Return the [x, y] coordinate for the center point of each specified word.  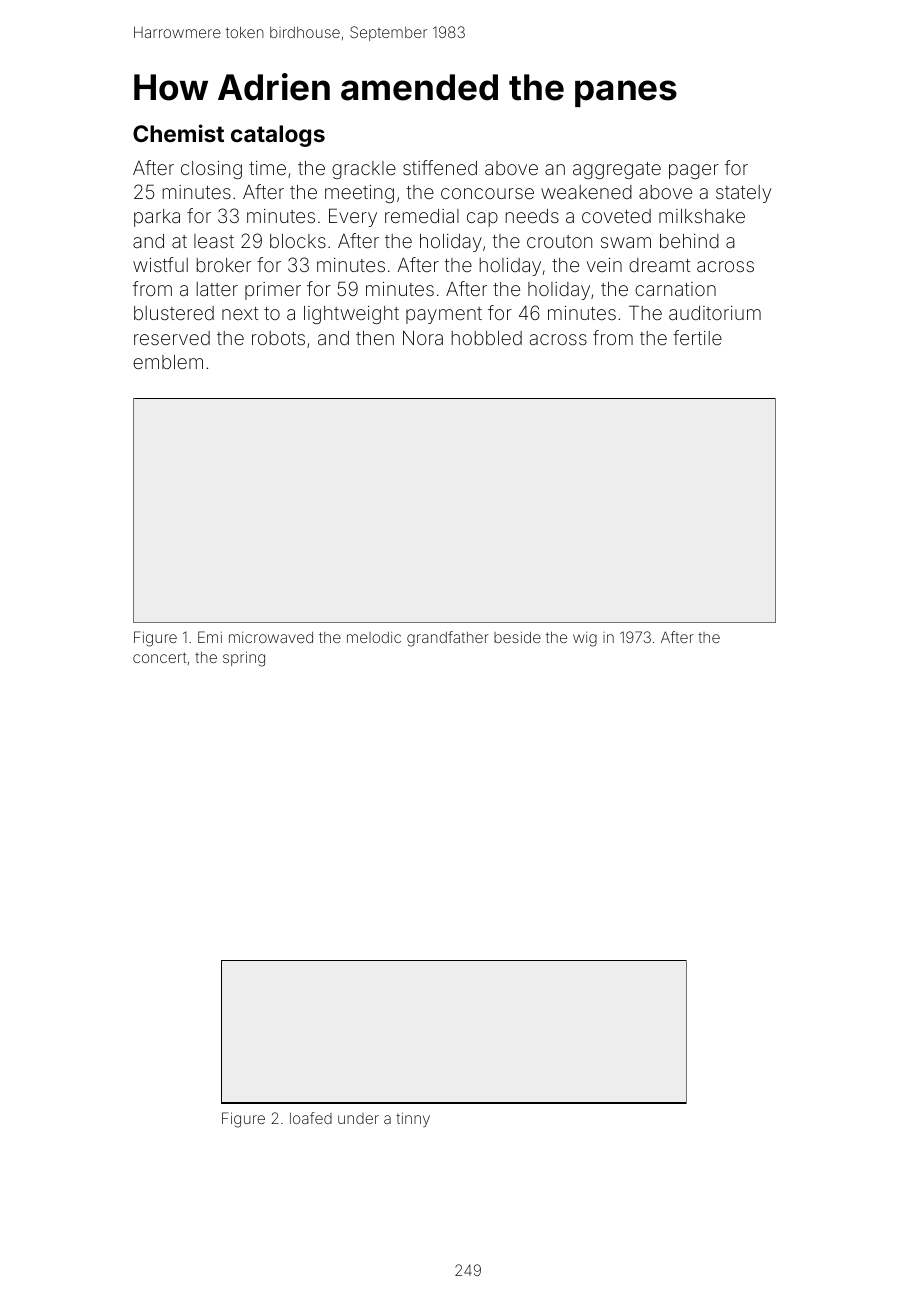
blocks [298, 241]
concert [159, 657]
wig [585, 639]
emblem [168, 362]
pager [694, 171]
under [358, 1118]
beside [517, 637]
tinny [413, 1119]
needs [532, 216]
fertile [697, 337]
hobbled [487, 338]
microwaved [271, 637]
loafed [311, 1118]
